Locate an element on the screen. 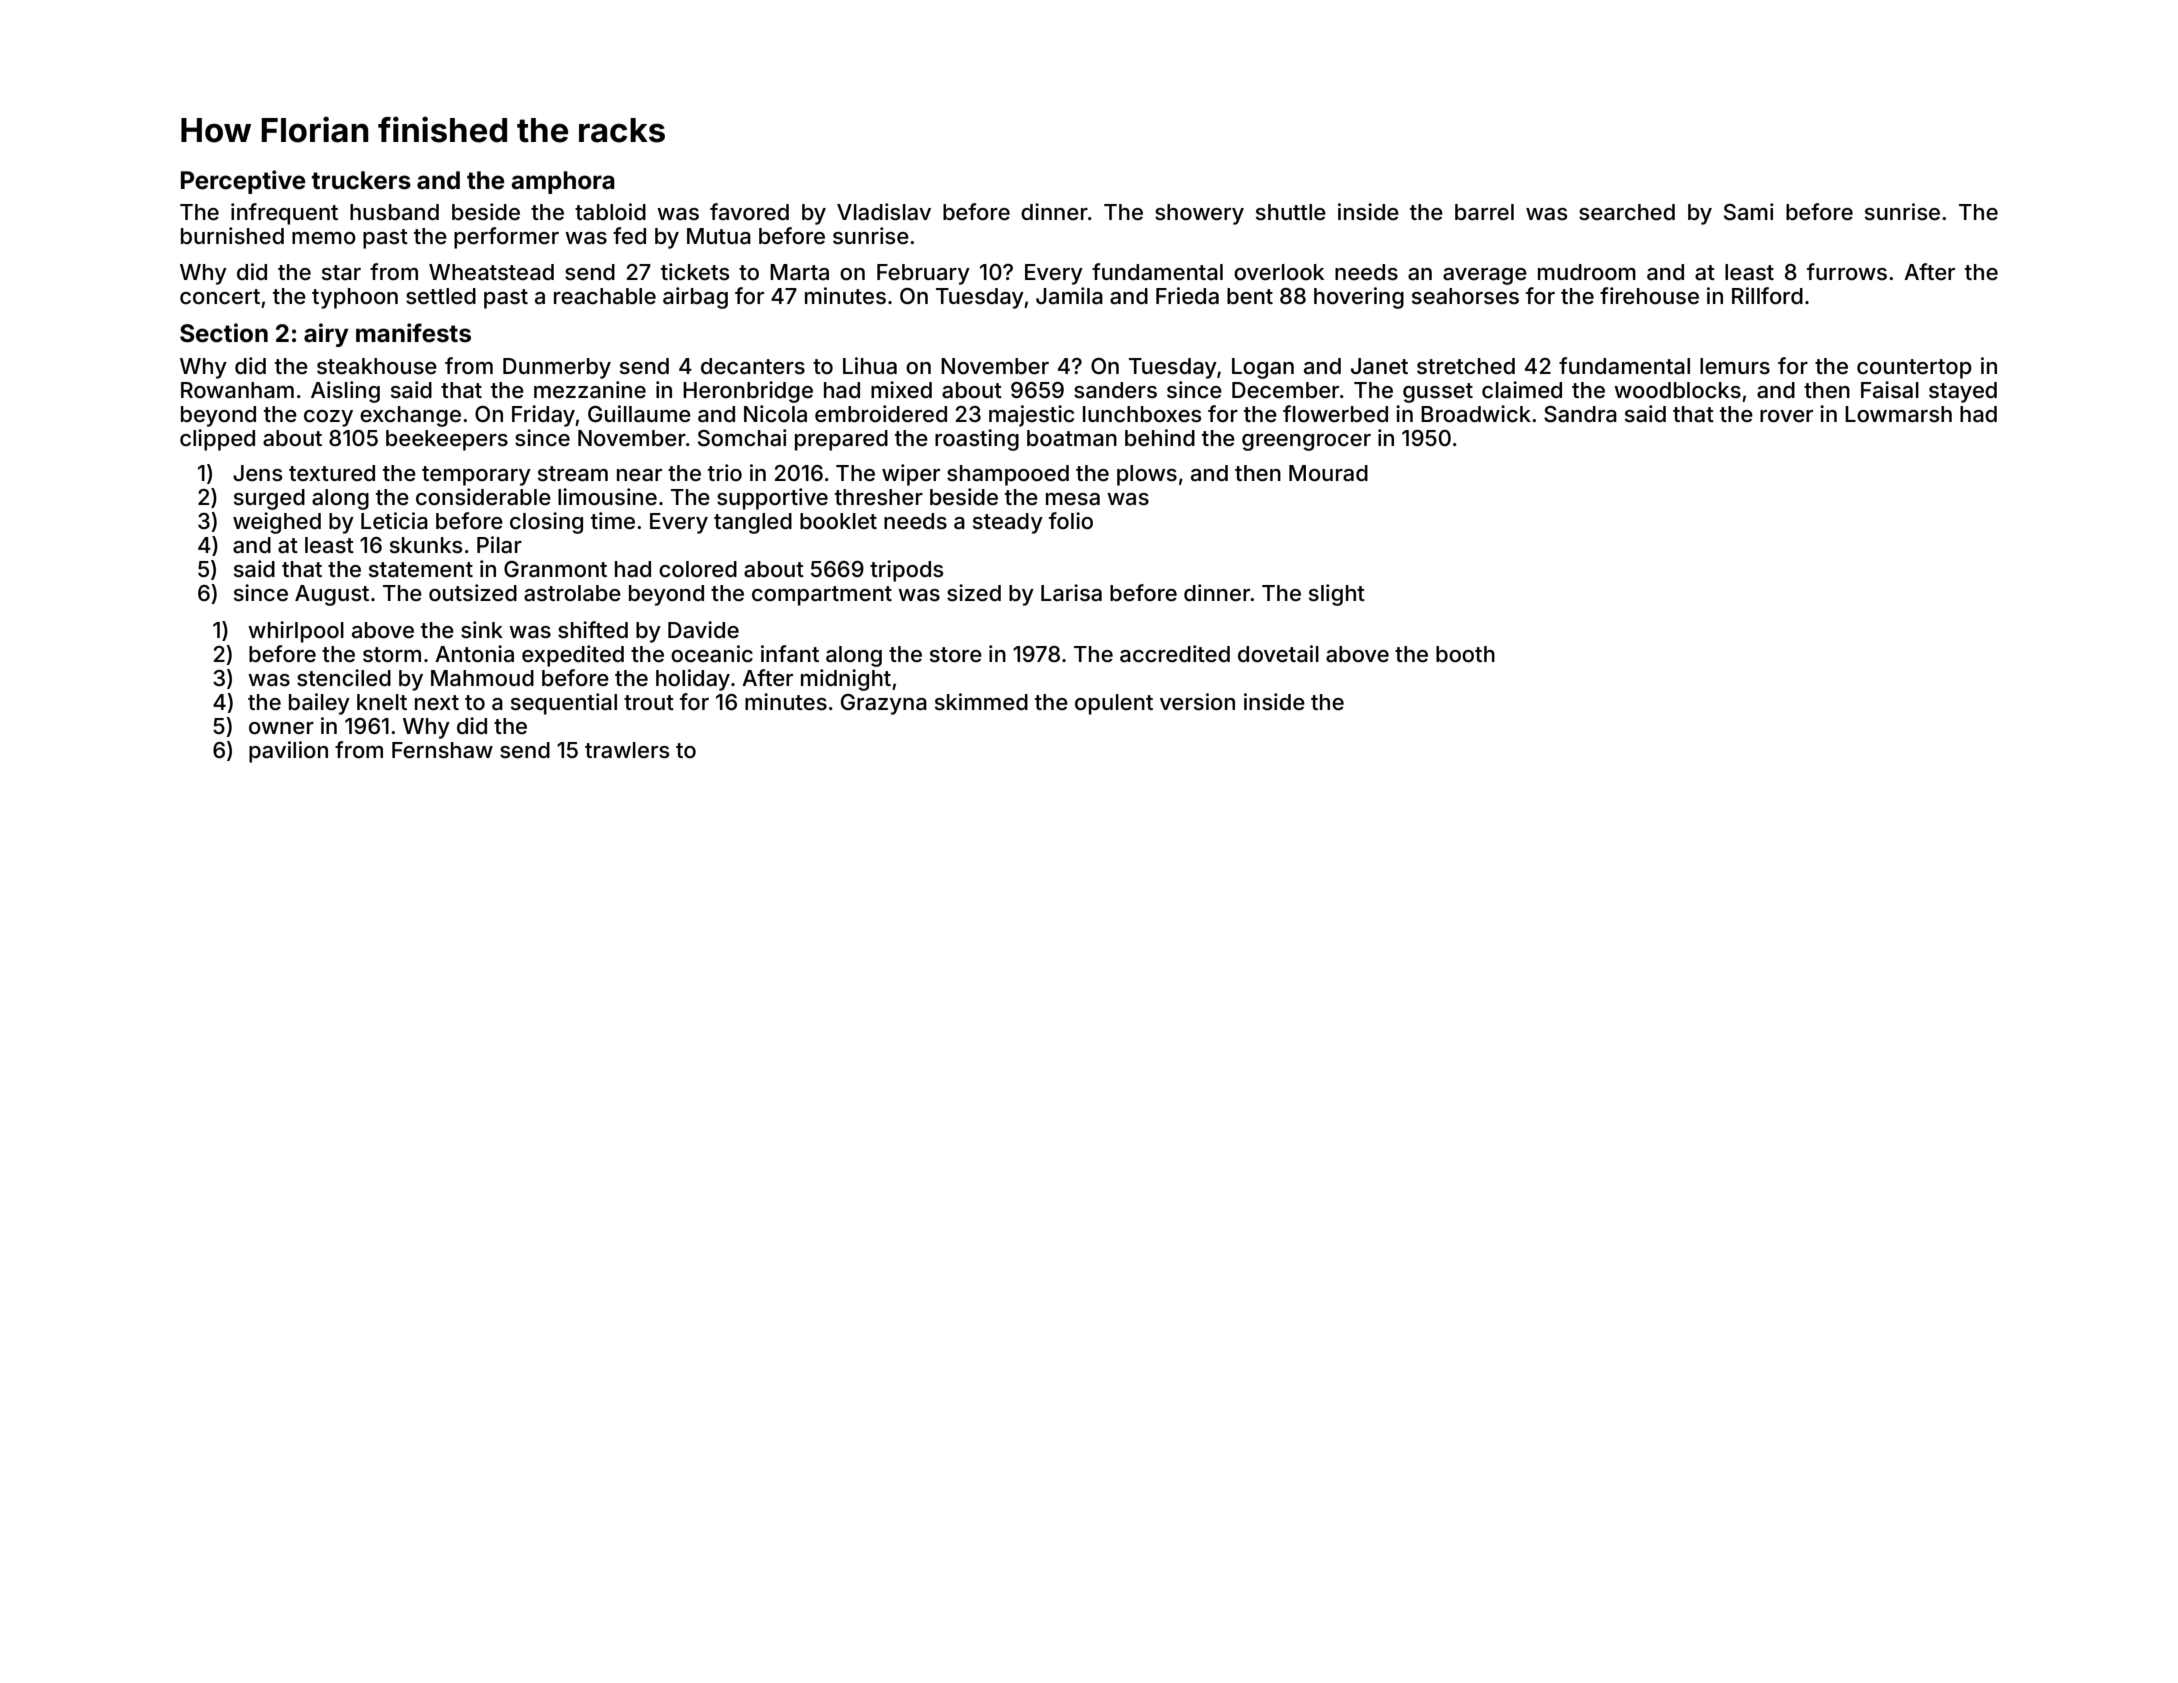 This screenshot has width=2178, height=1683. Vladislav is located at coordinates (884, 212).
